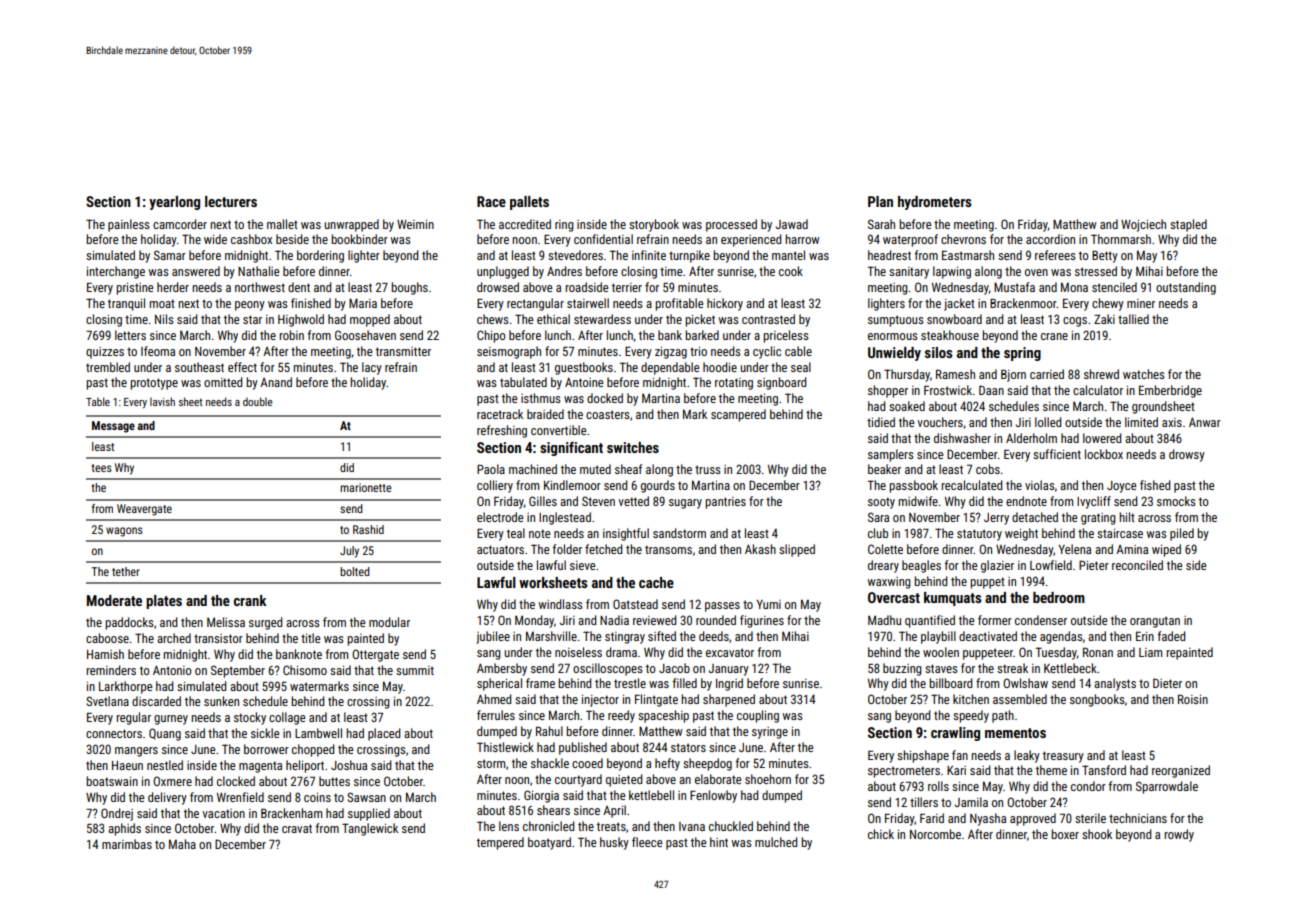  What do you see at coordinates (662, 636) in the screenshot?
I see `sifted` at bounding box center [662, 636].
